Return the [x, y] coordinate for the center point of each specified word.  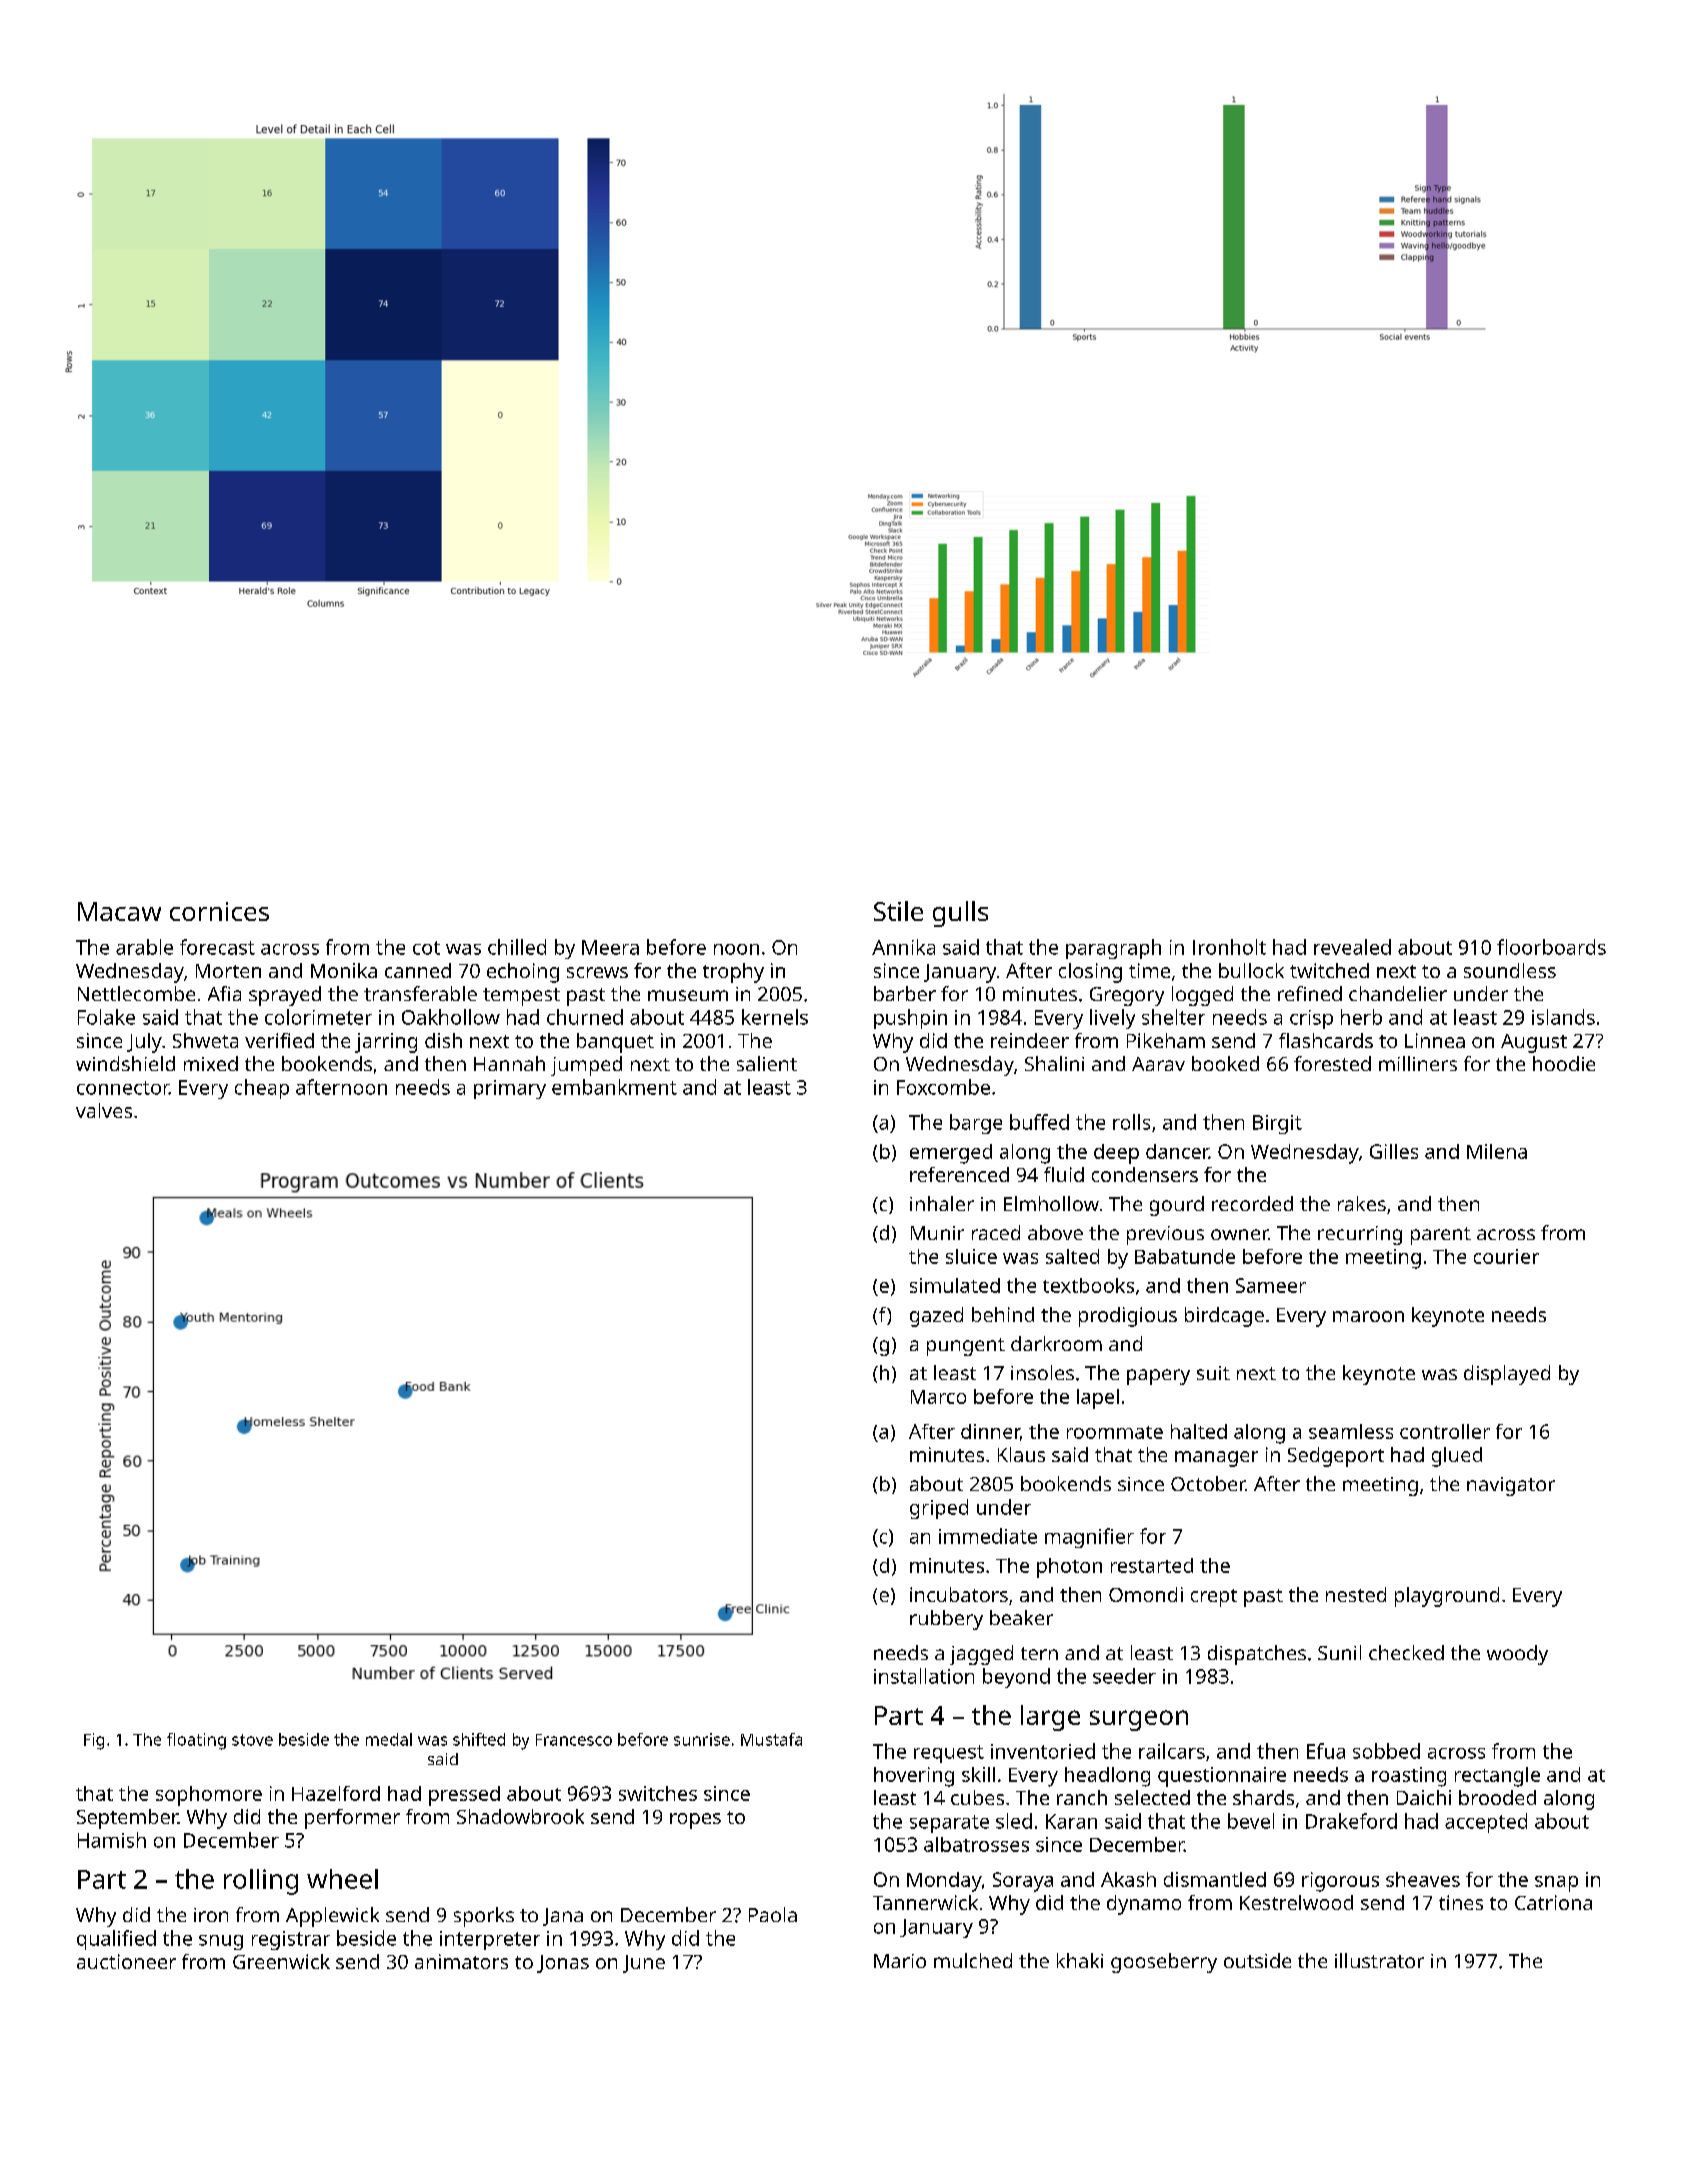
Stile [898, 911]
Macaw [119, 911]
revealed [1352, 947]
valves [104, 1110]
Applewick [332, 1917]
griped [939, 1509]
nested [1356, 1594]
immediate [988, 1536]
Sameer [1271, 1285]
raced [996, 1232]
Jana [563, 1917]
